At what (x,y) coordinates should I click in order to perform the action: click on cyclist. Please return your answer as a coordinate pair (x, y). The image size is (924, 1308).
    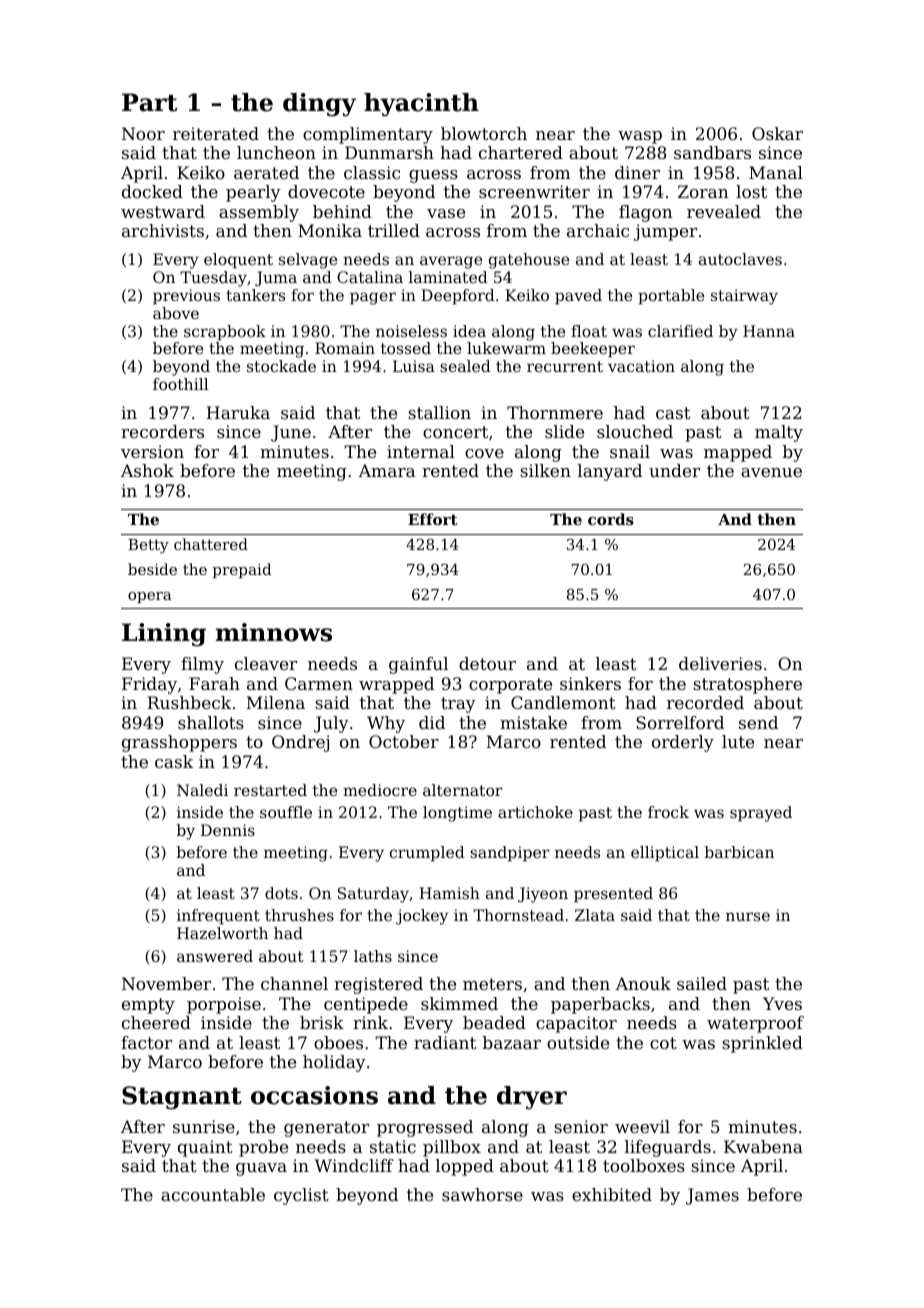
    Looking at the image, I should click on (301, 1196).
